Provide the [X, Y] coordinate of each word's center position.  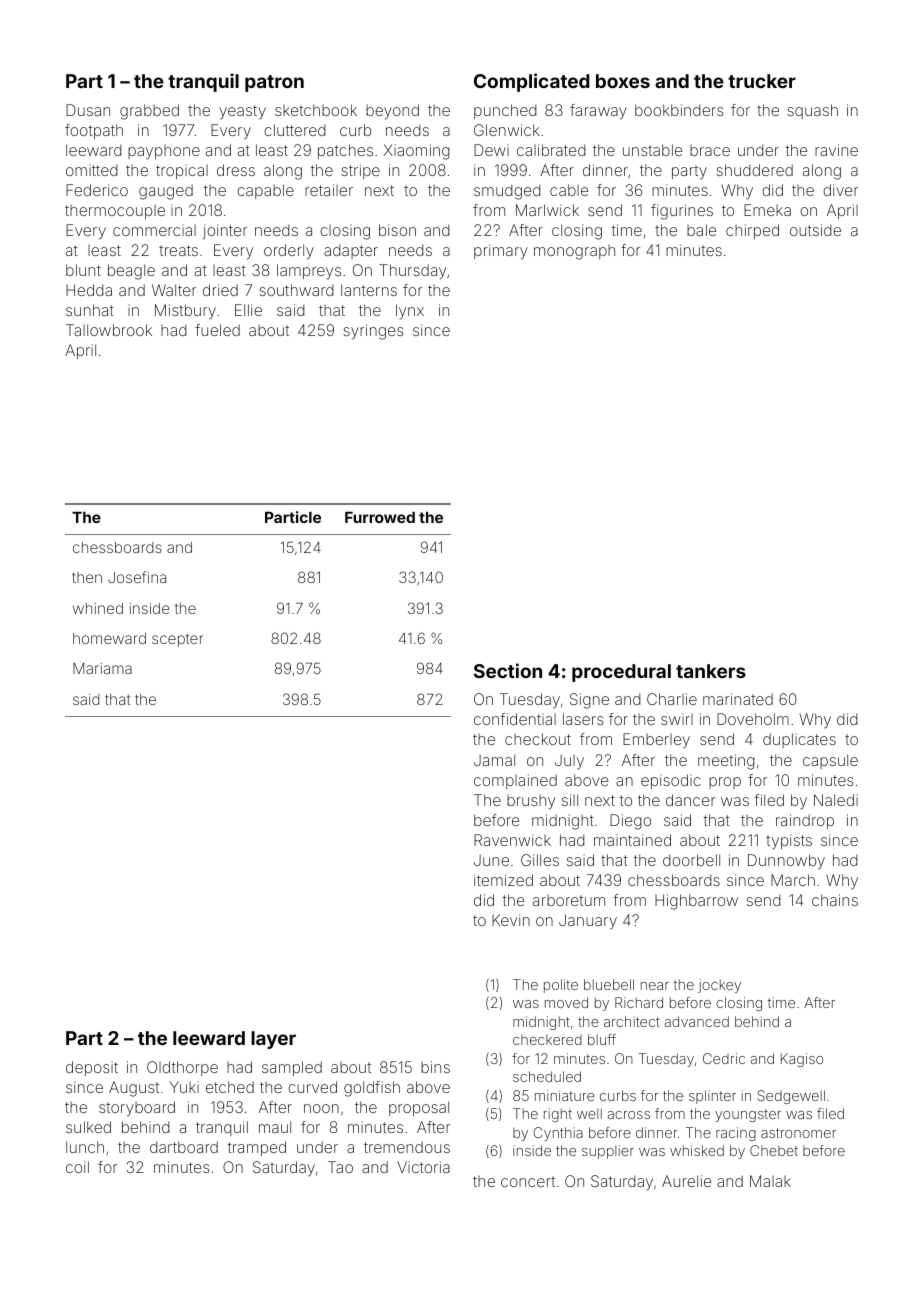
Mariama [102, 668]
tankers [711, 671]
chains [835, 900]
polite [561, 986]
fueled [217, 330]
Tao [340, 1167]
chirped [752, 231]
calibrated [551, 150]
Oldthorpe [182, 1068]
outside [815, 230]
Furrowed [380, 517]
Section [508, 670]
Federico [97, 190]
